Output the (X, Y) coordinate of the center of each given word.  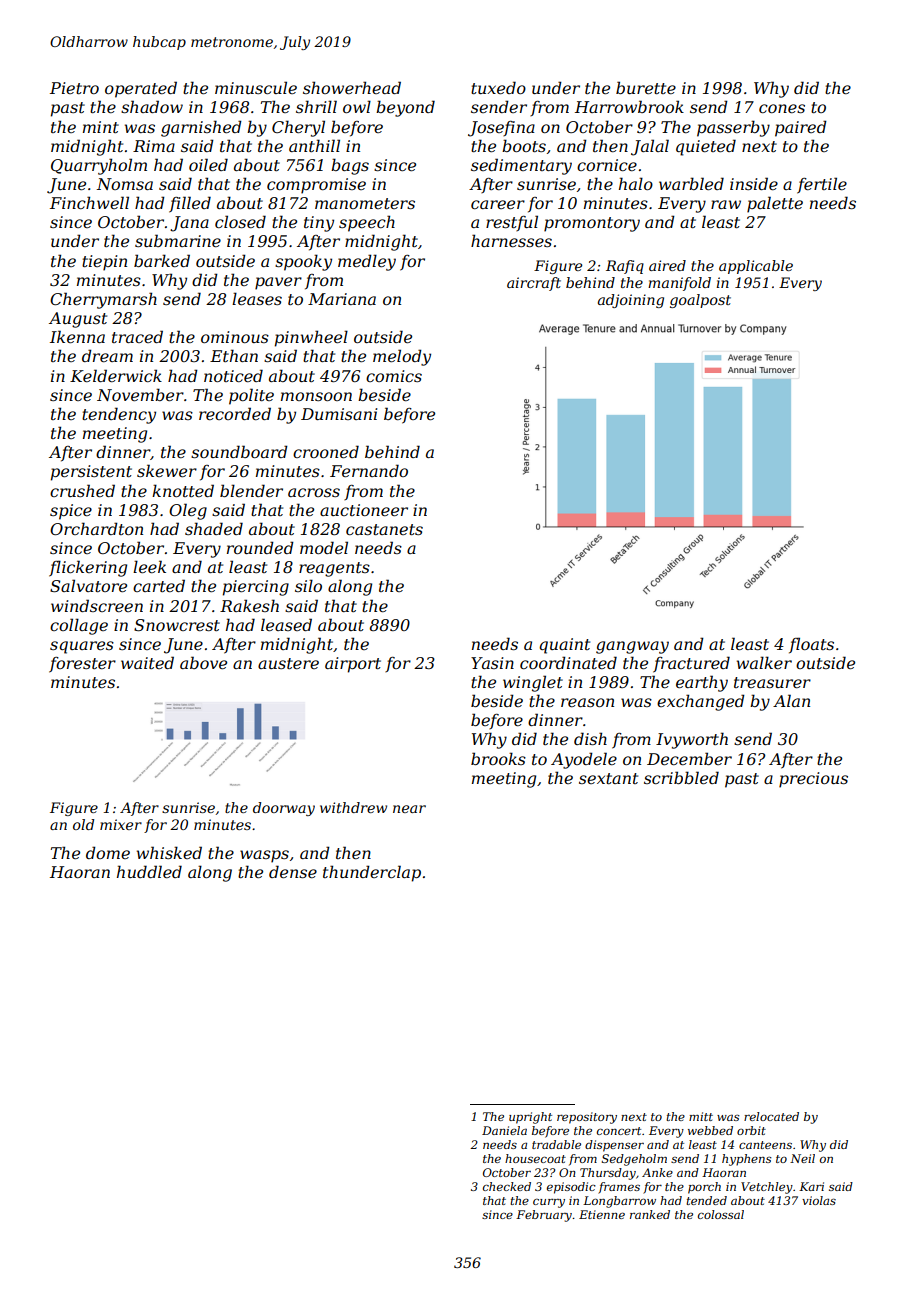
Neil (802, 1158)
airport (353, 665)
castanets (384, 529)
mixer (121, 824)
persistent (91, 473)
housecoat (535, 1158)
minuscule (256, 87)
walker (764, 662)
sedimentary (521, 166)
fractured (691, 664)
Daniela (504, 1130)
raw (726, 204)
